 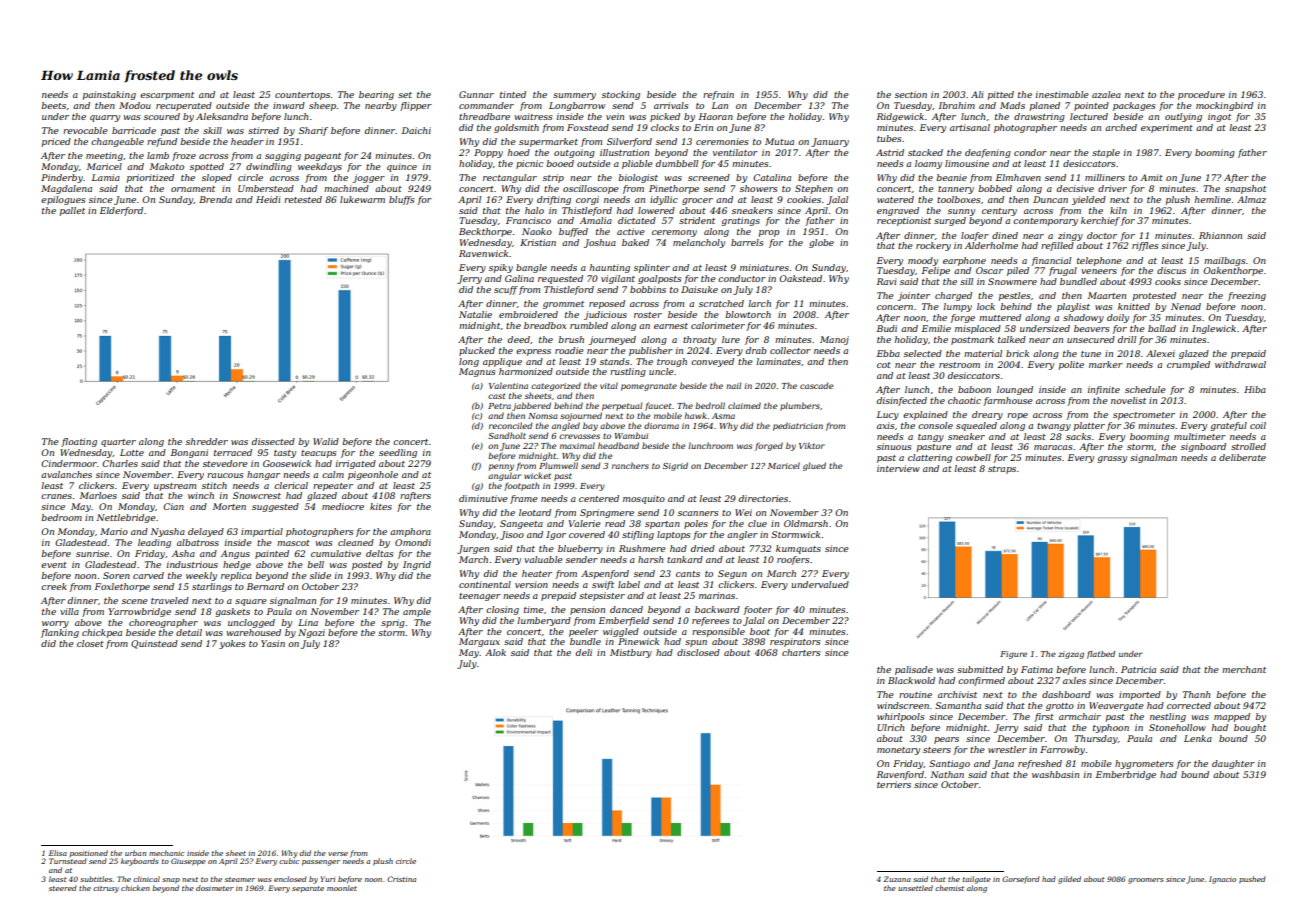 What do you see at coordinates (1106, 94) in the image?
I see `azalea` at bounding box center [1106, 94].
